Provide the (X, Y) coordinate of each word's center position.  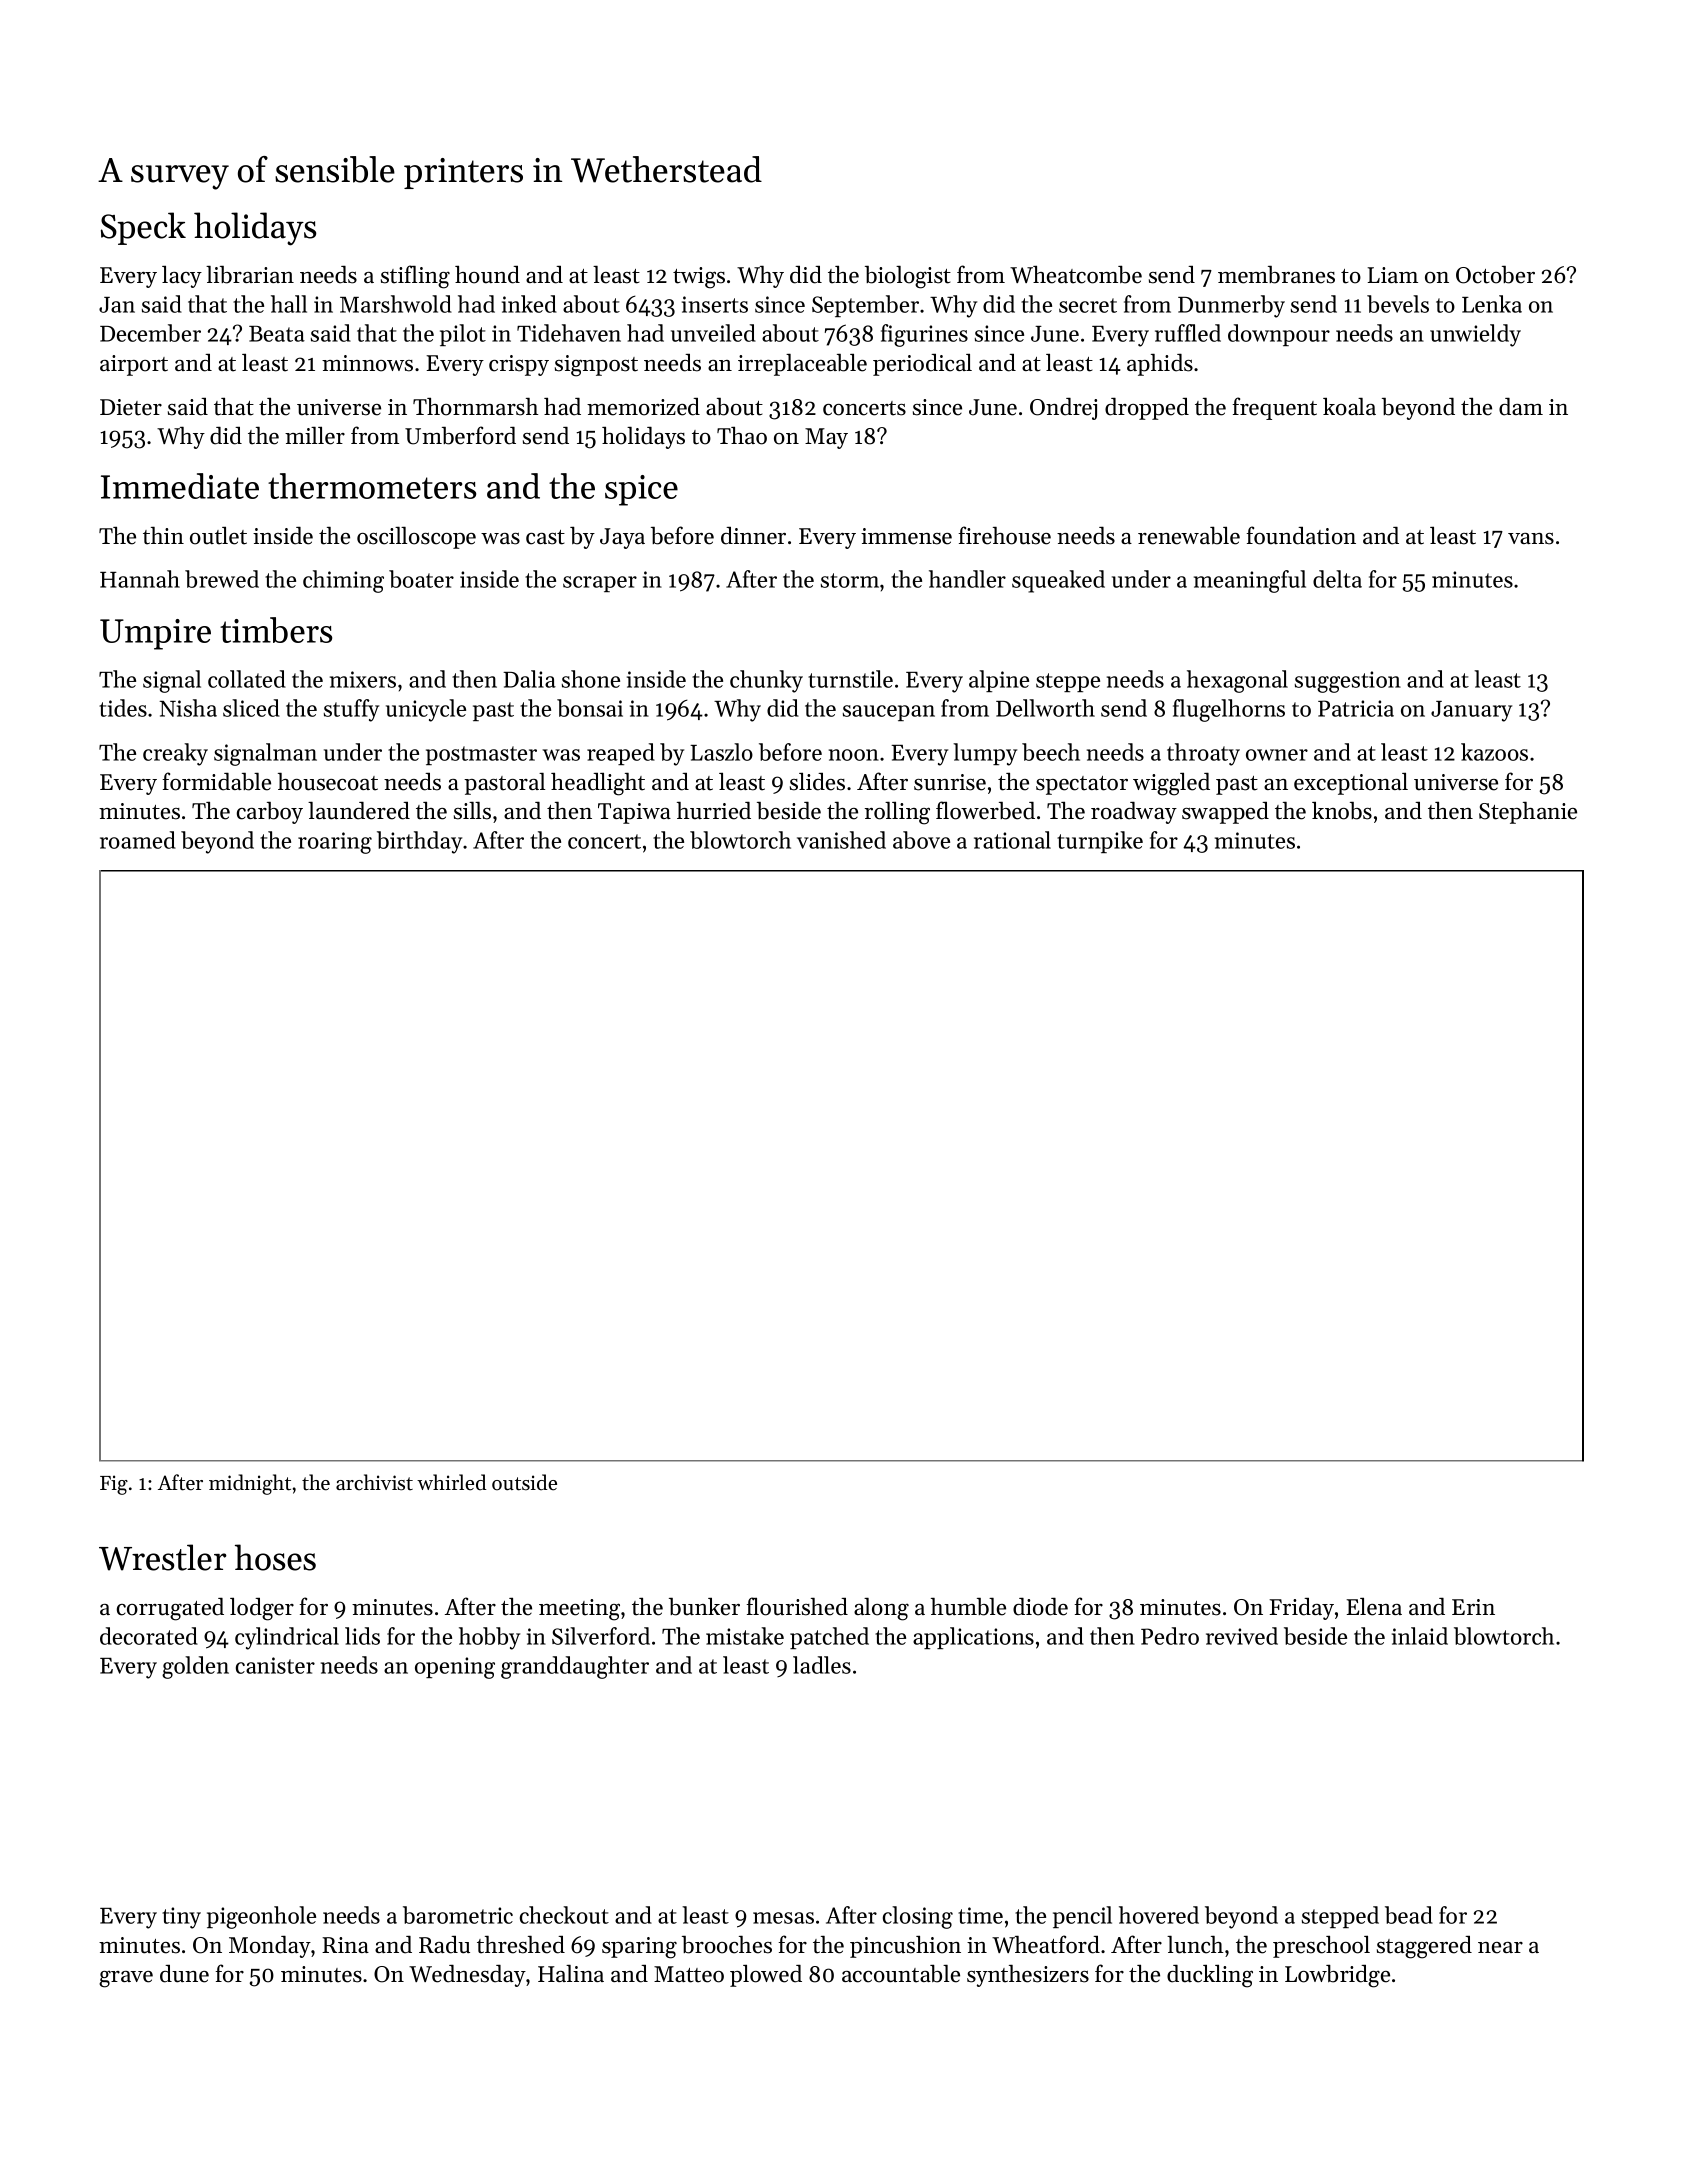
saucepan (889, 713)
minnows (367, 363)
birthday (419, 842)
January (1471, 711)
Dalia (529, 679)
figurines (924, 335)
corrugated (170, 1609)
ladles (822, 1665)
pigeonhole (261, 1917)
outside (524, 1482)
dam (1521, 407)
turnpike (1100, 842)
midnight (250, 1484)
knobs (1342, 811)
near (1500, 1948)
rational (1012, 840)
